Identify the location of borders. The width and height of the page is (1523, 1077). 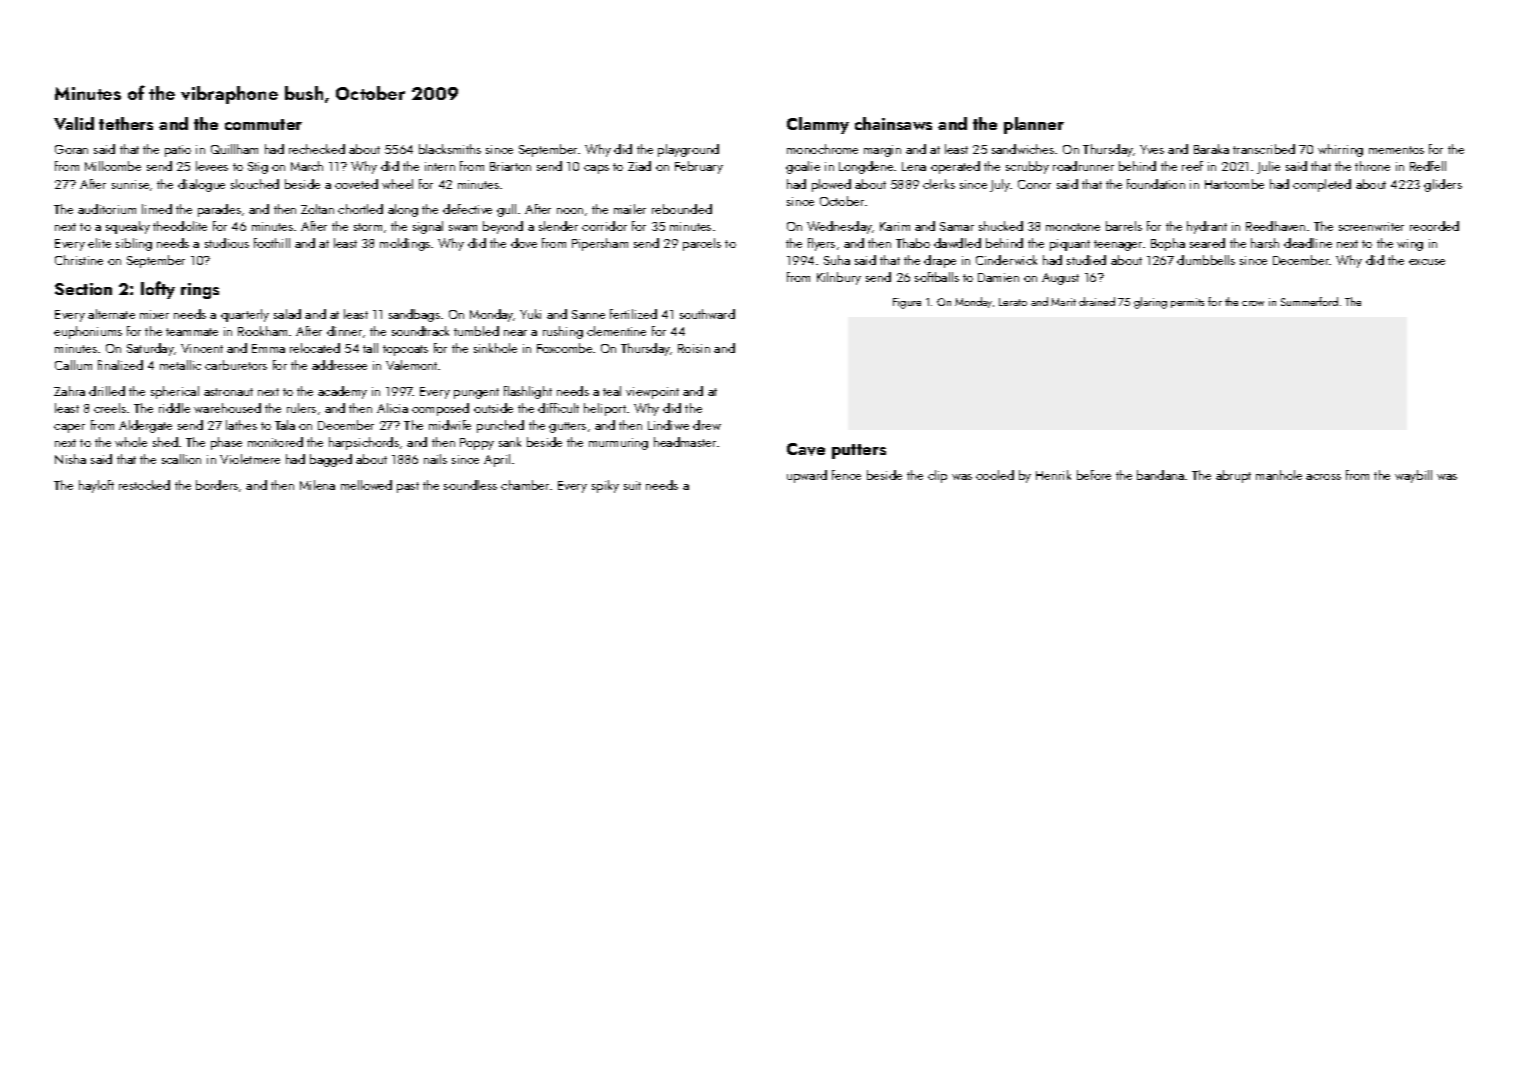
(217, 485).
